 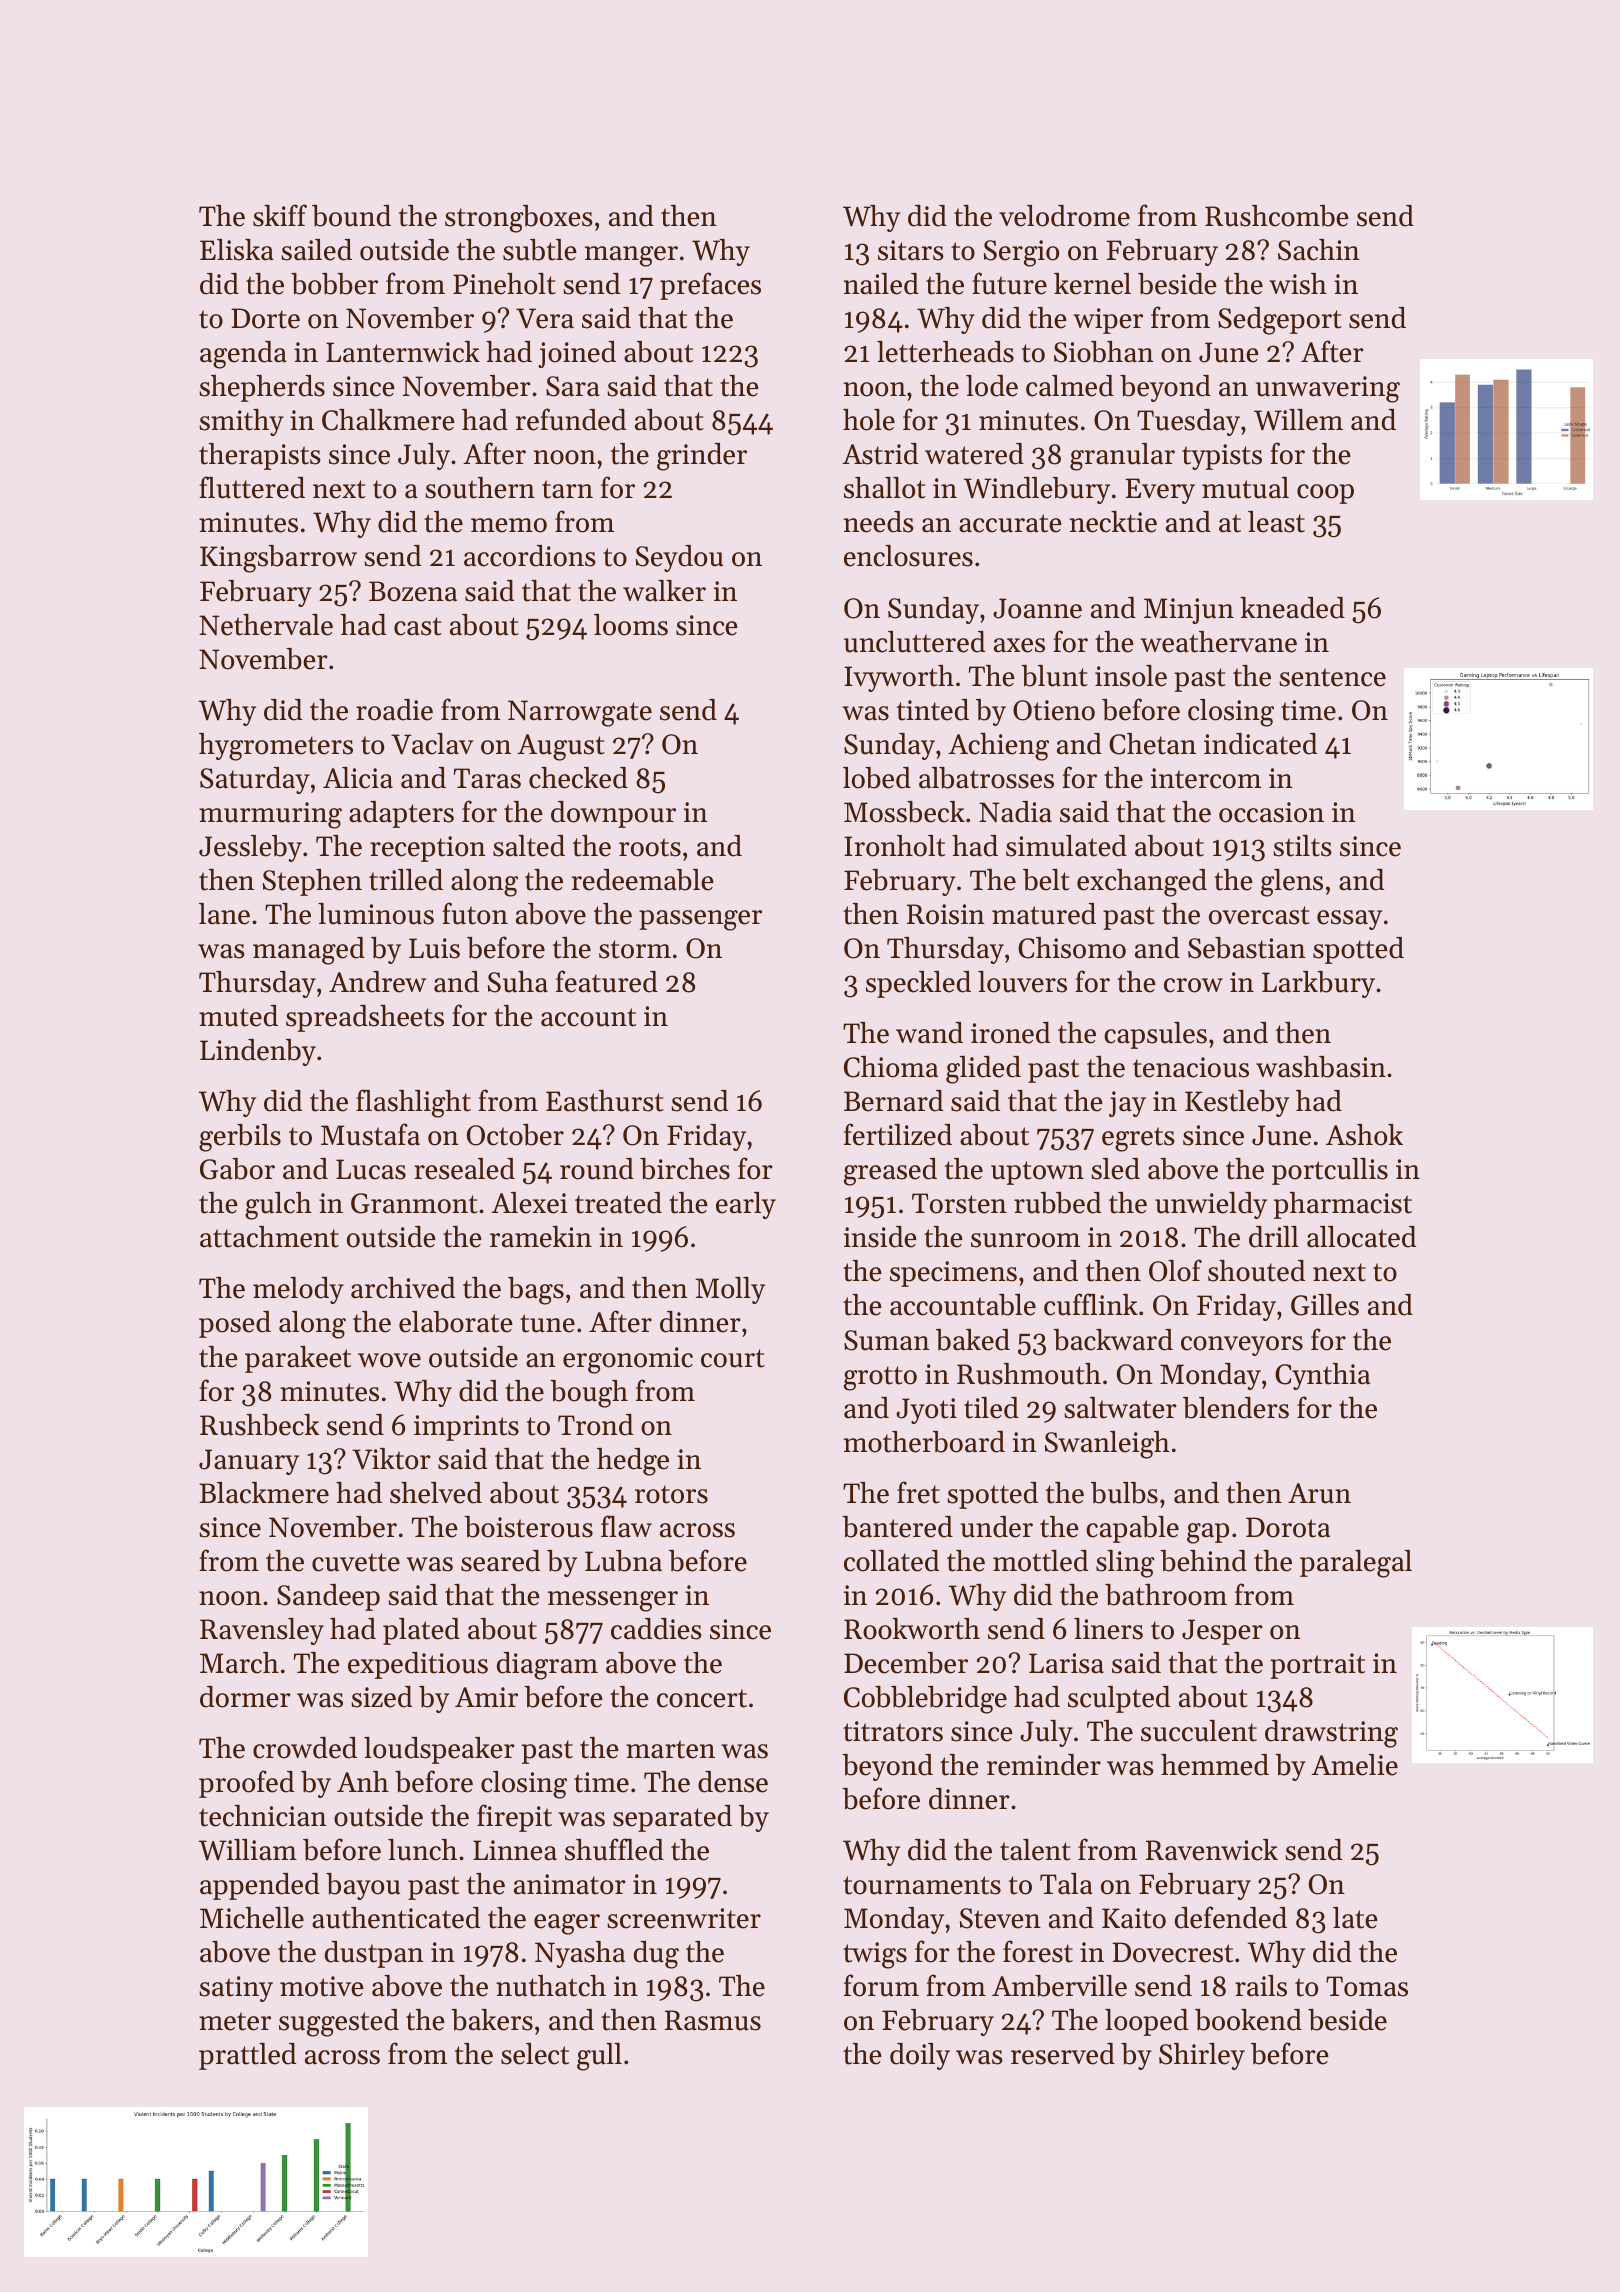 I want to click on round, so click(x=597, y=1169).
